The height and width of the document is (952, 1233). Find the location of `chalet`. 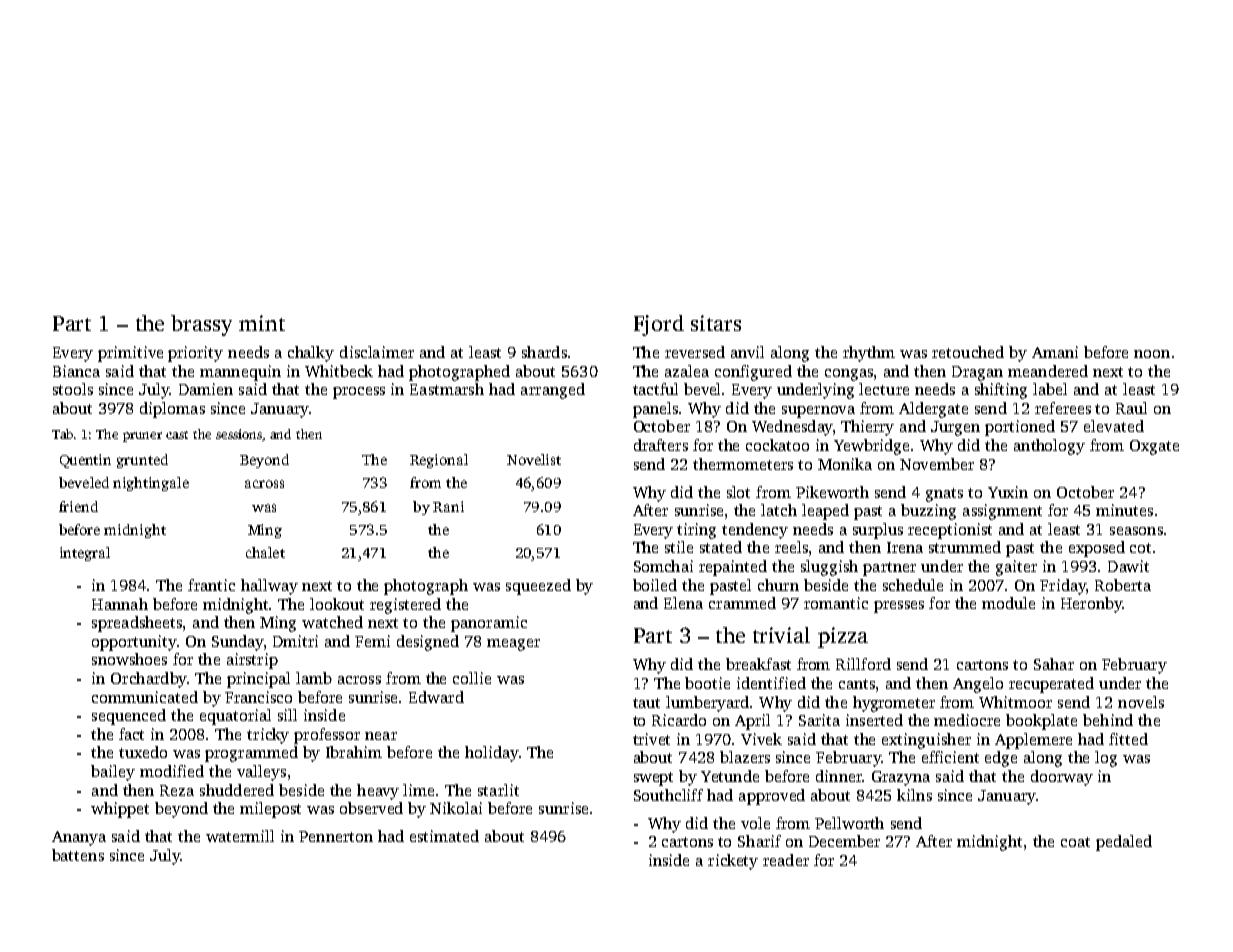

chalet is located at coordinates (265, 552).
